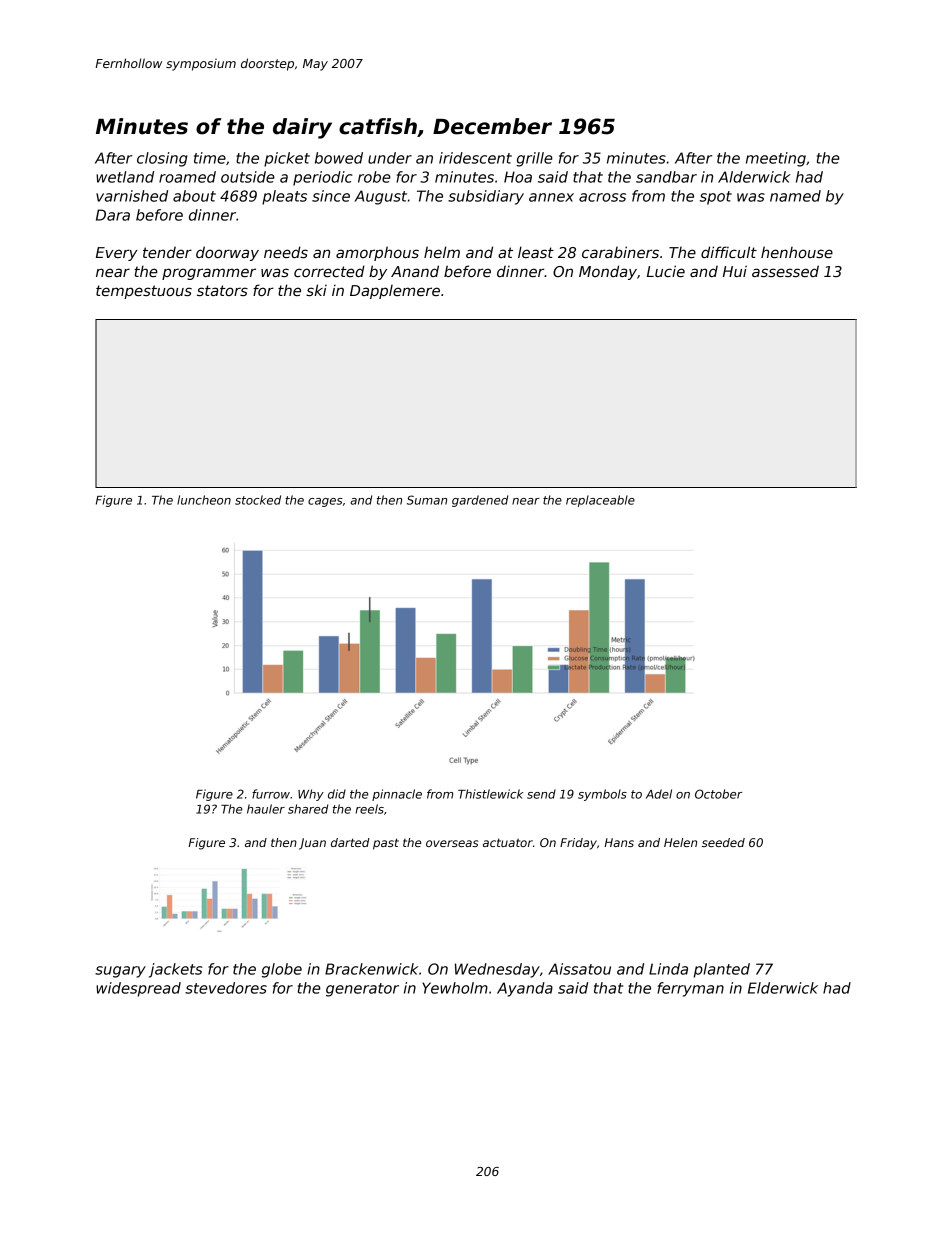 Image resolution: width=952 pixels, height=1233 pixels. I want to click on under, so click(390, 158).
